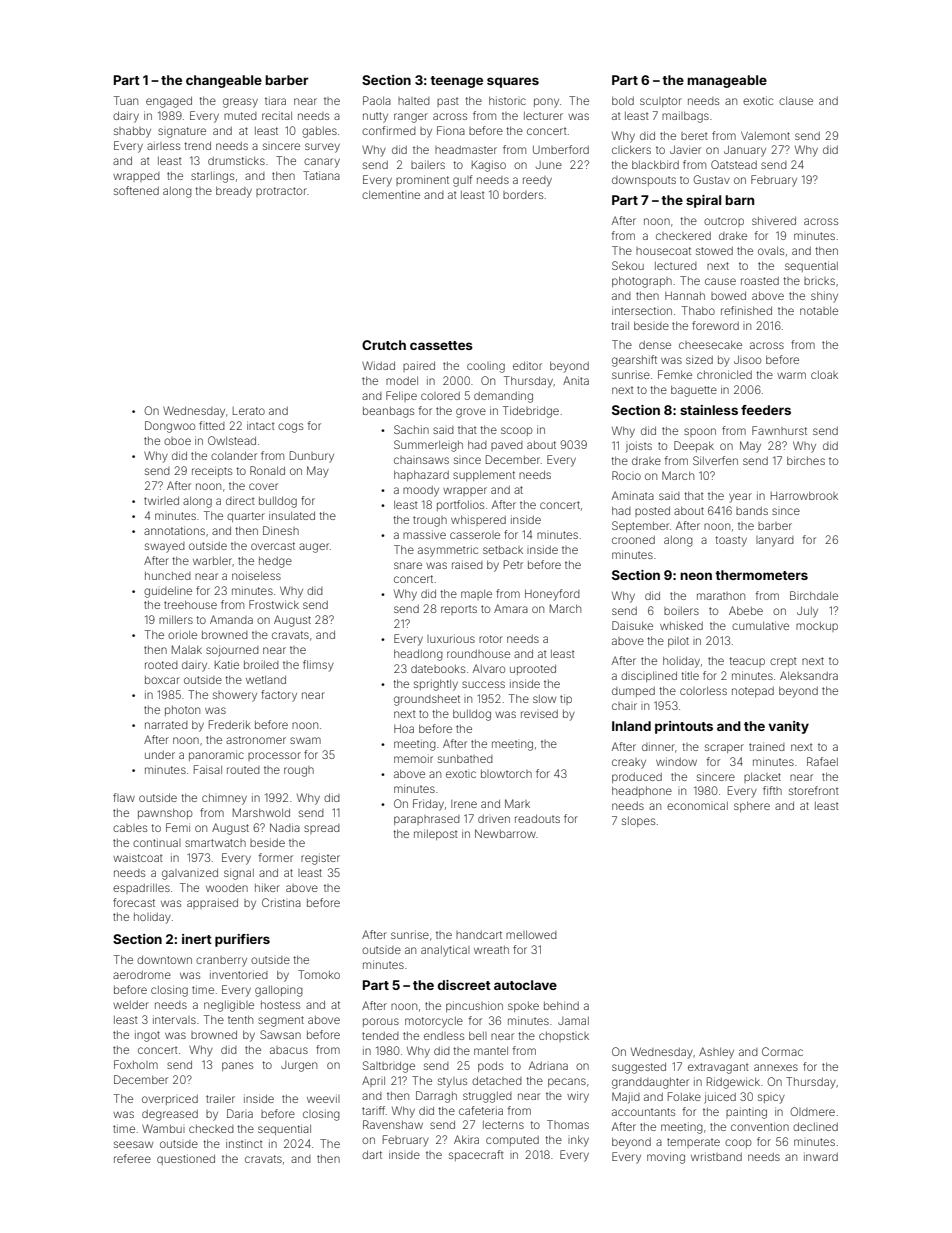 The image size is (952, 1233). Describe the element at coordinates (165, 814) in the page. I see `pawnshop` at that location.
